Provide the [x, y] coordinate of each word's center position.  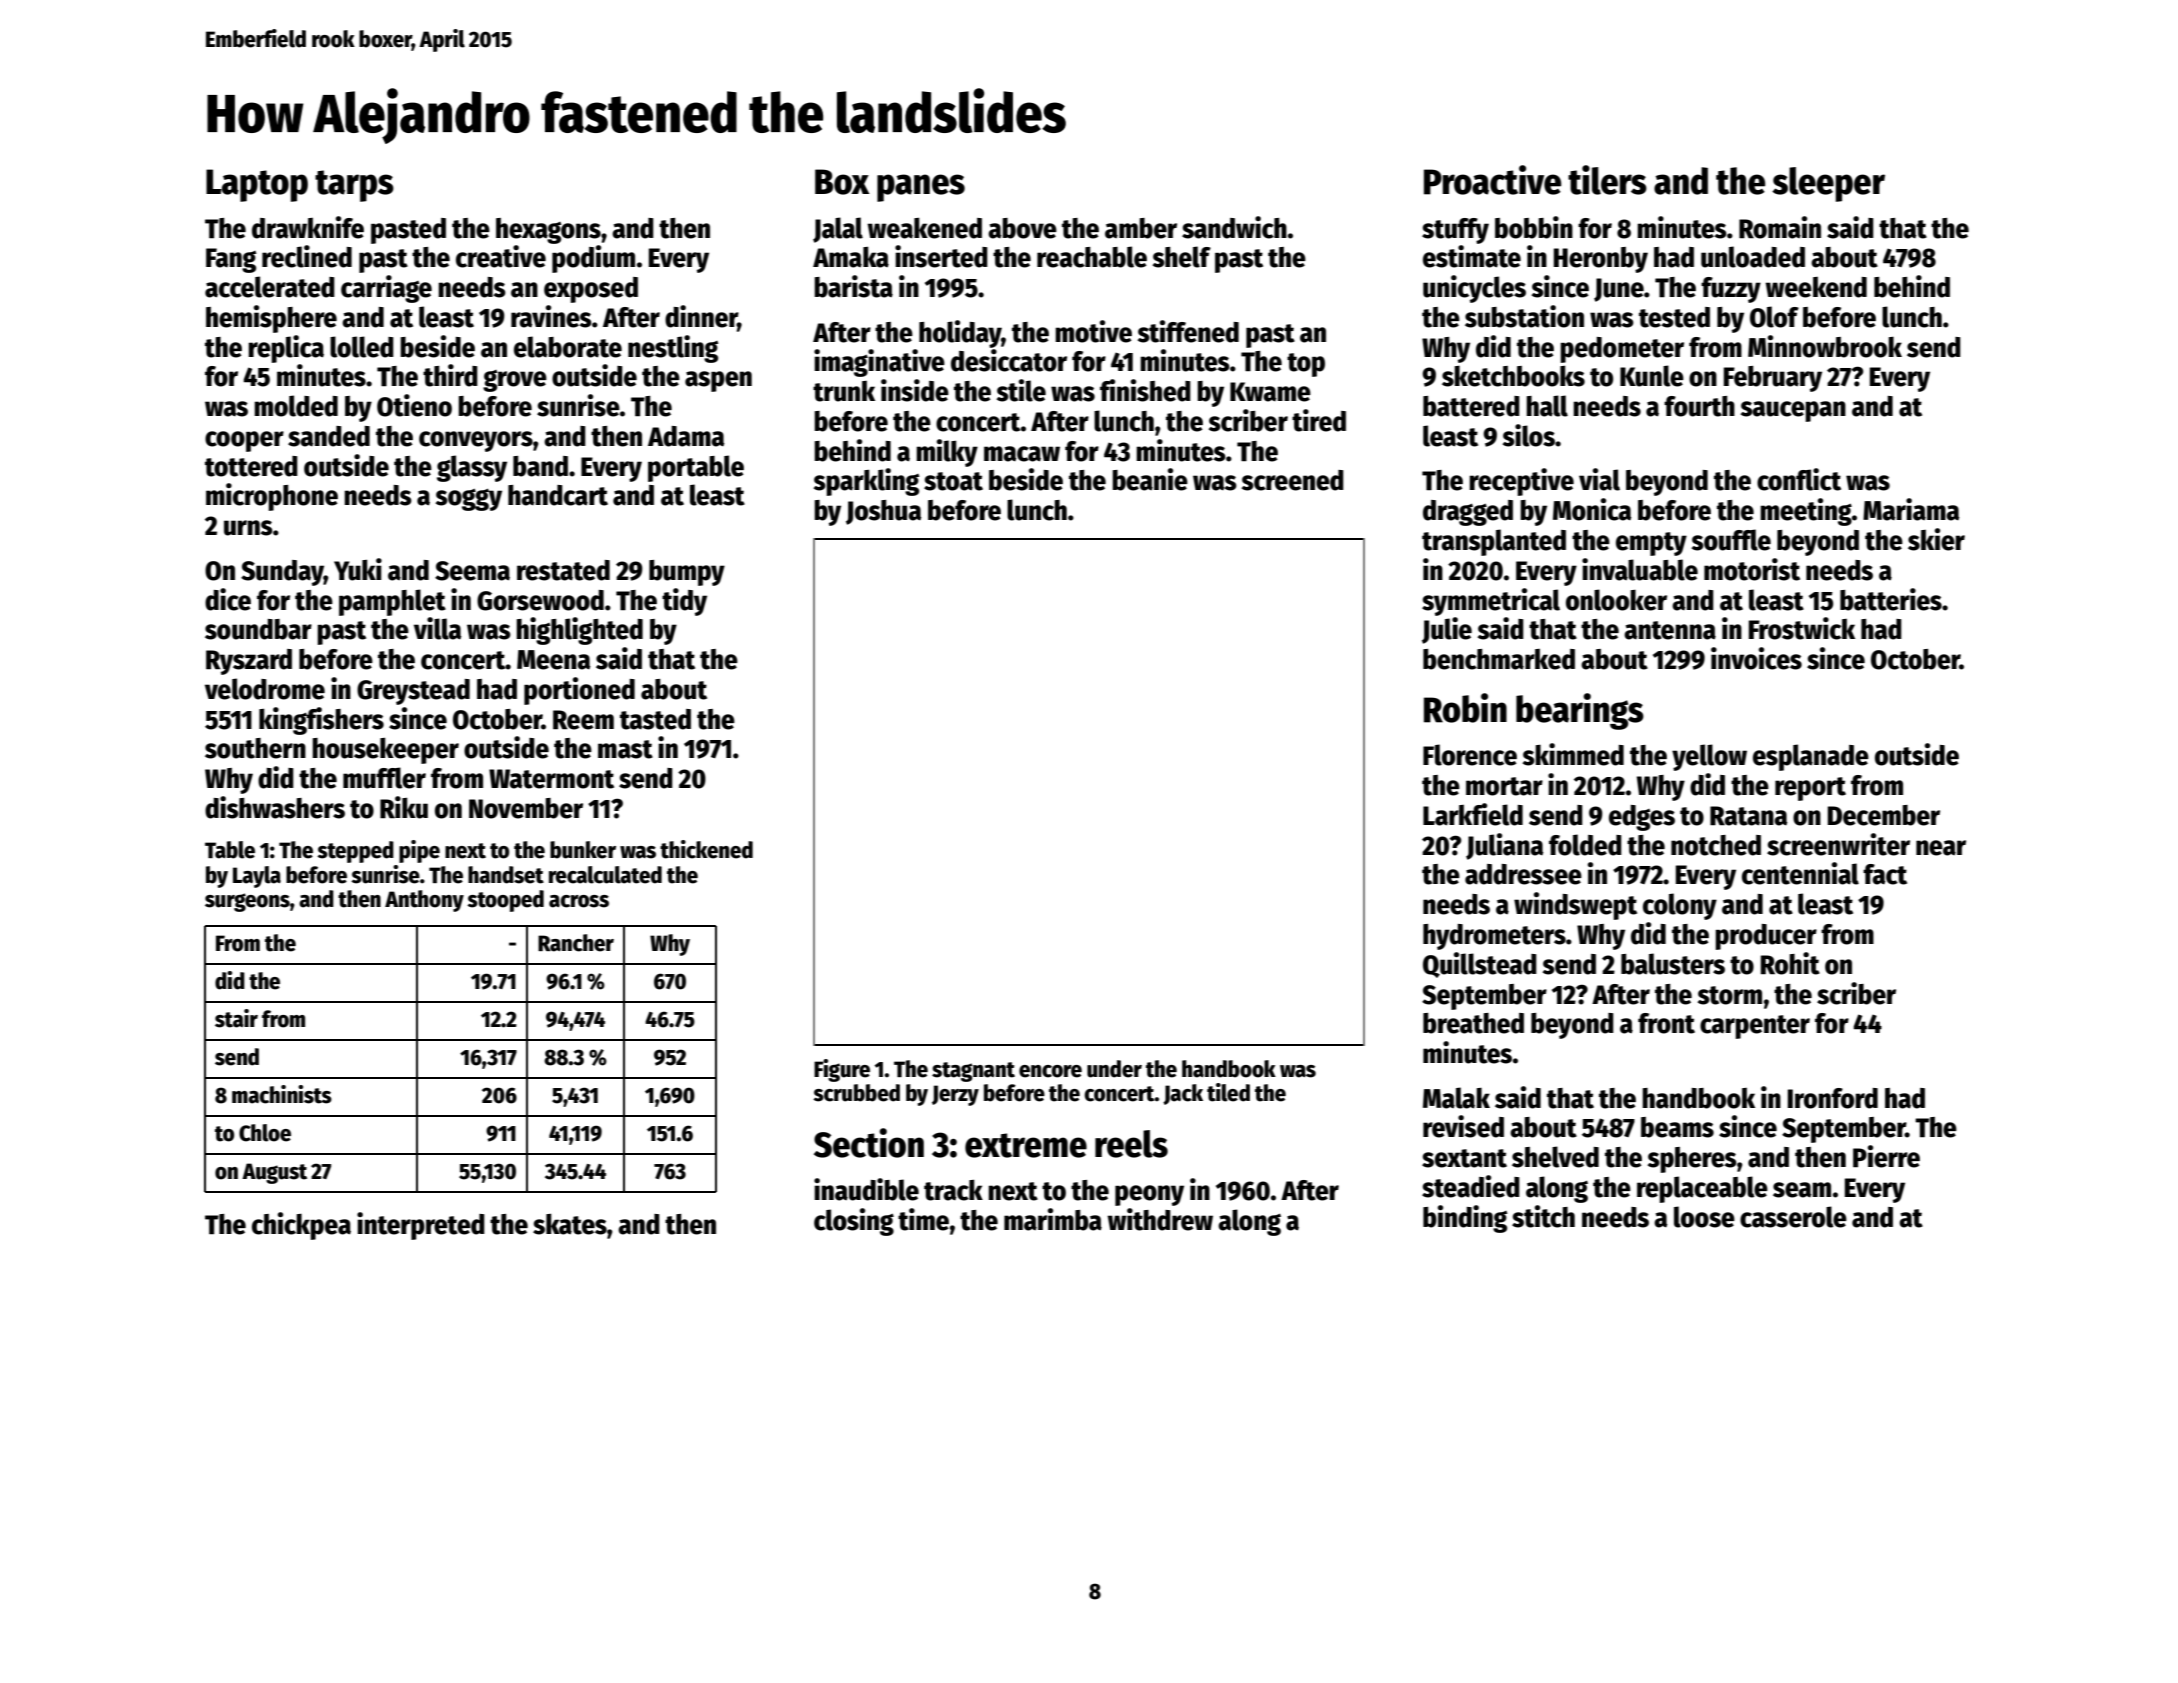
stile [1021, 390]
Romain [1780, 227]
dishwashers [275, 807]
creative [501, 256]
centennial [1800, 873]
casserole [1793, 1217]
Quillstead [1480, 965]
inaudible [866, 1189]
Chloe [265, 1133]
